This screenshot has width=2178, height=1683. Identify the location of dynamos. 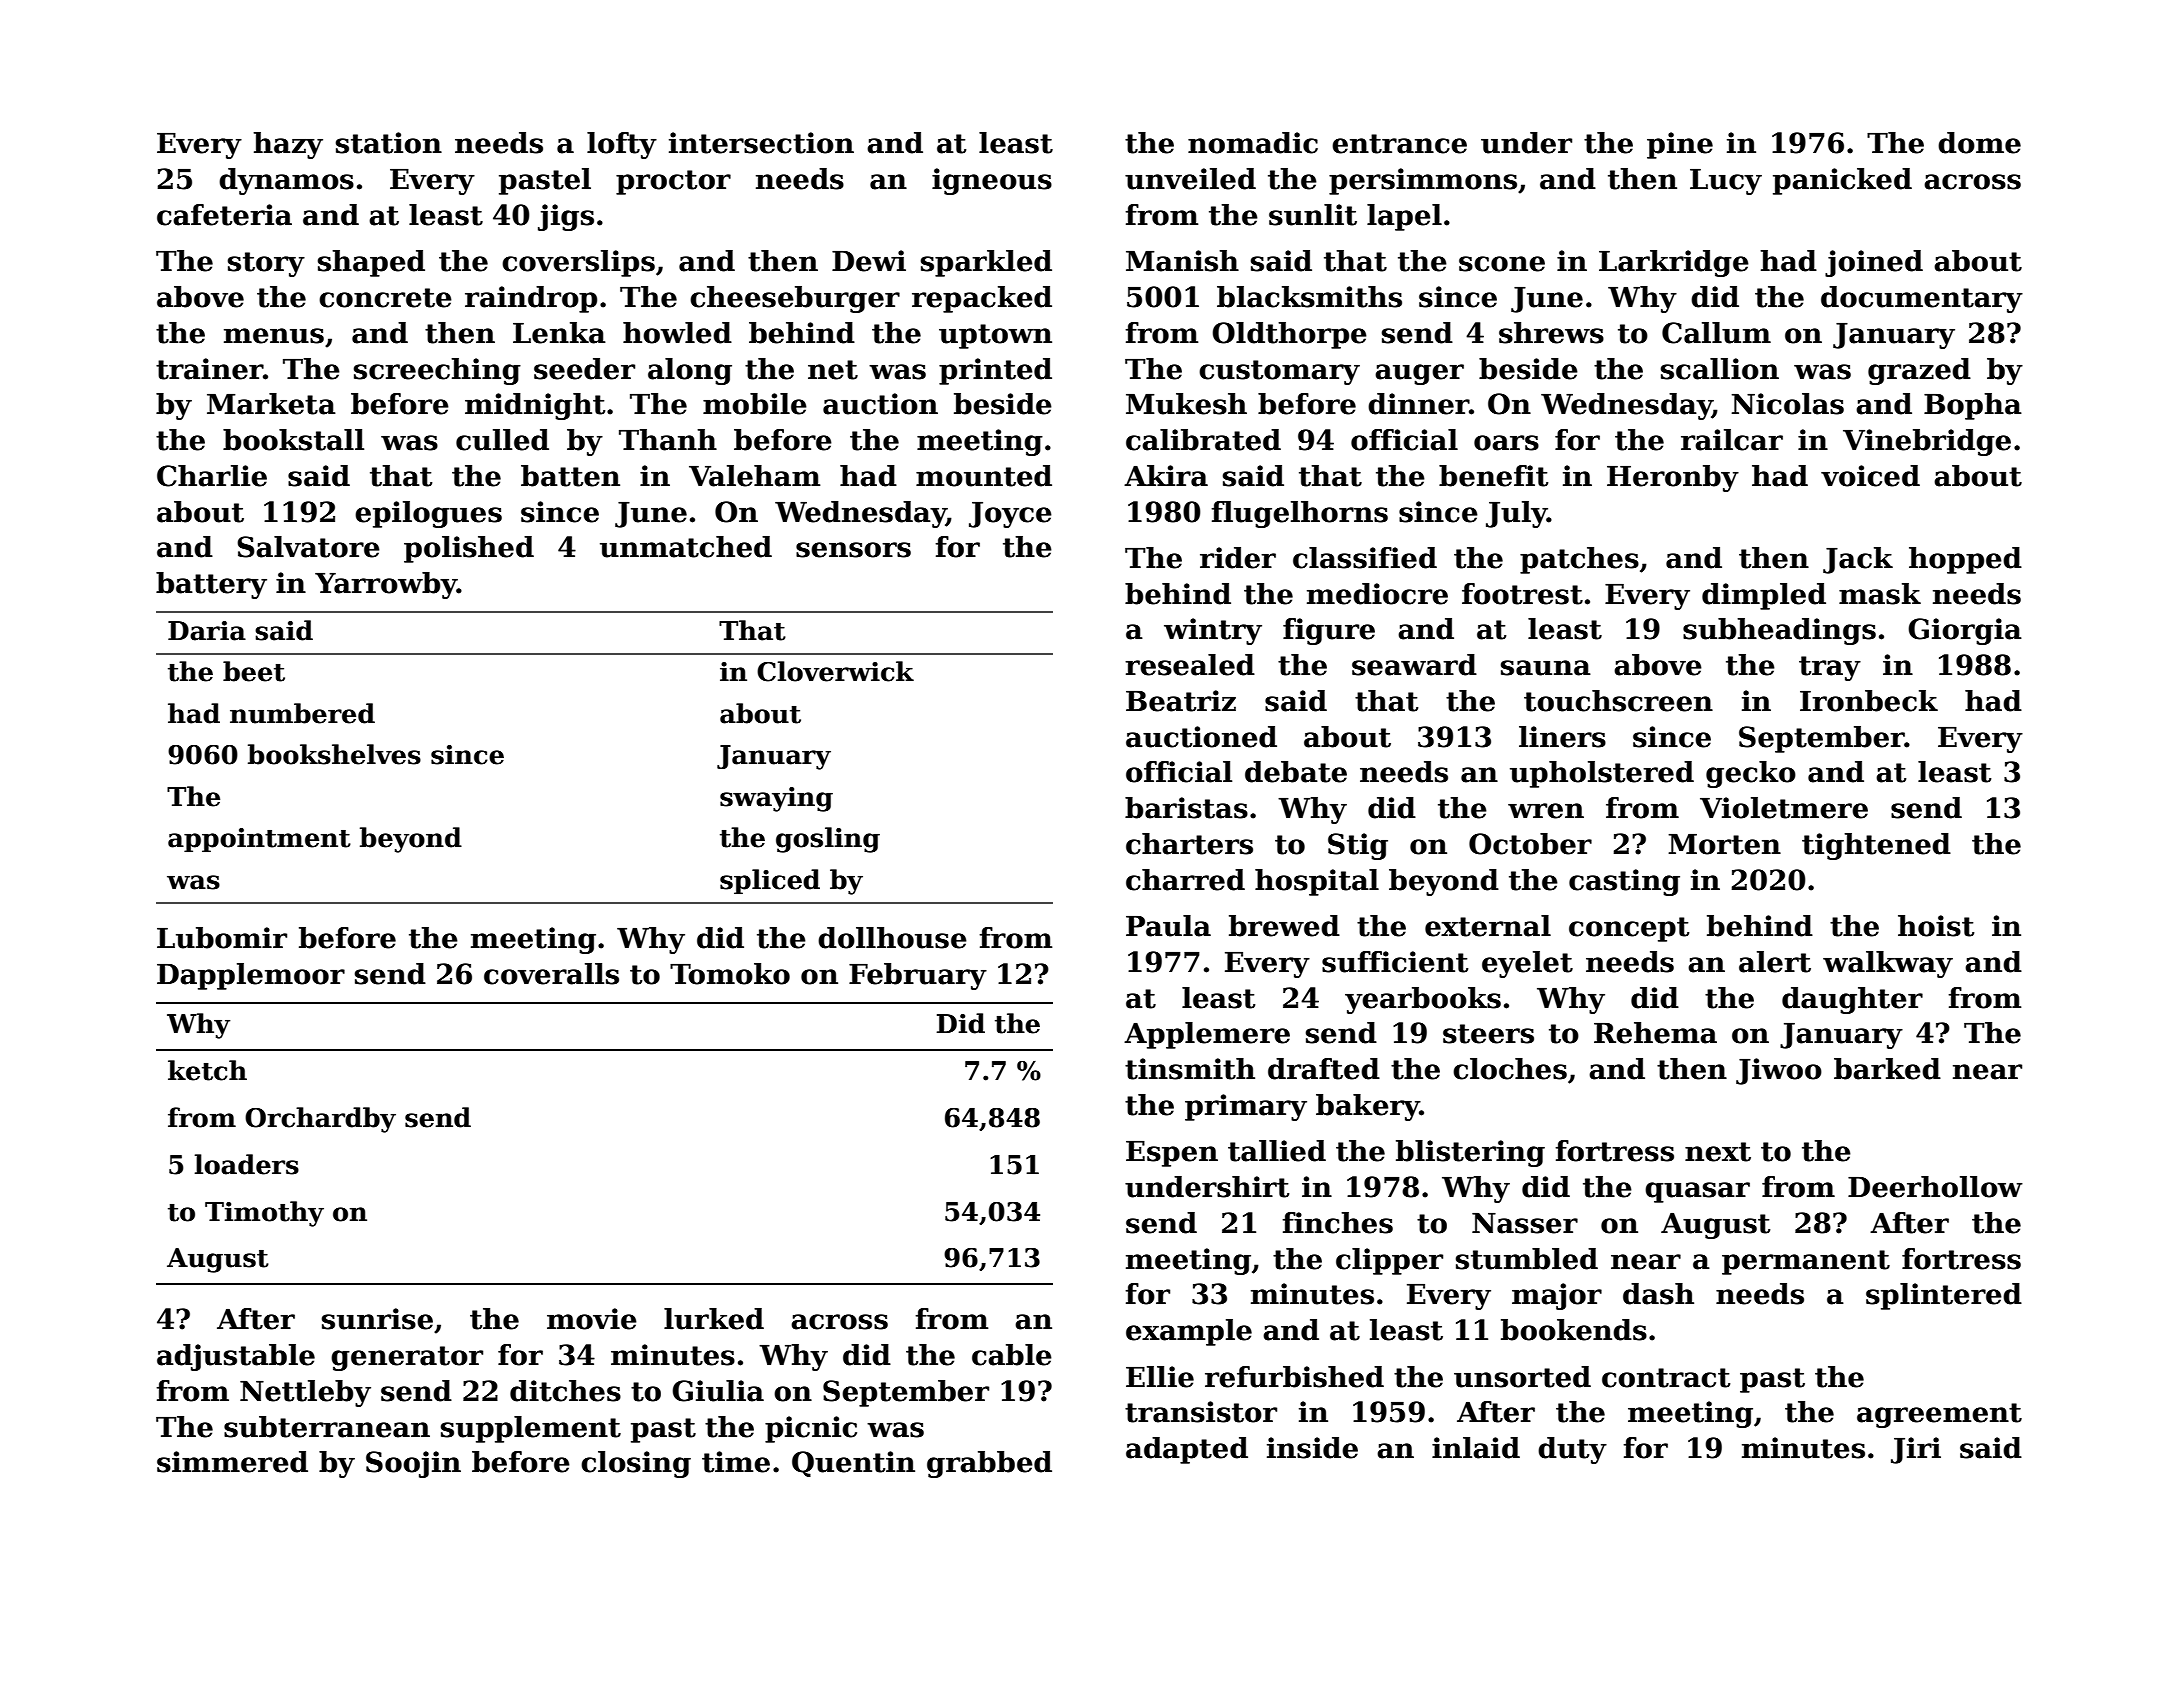
(286, 181).
